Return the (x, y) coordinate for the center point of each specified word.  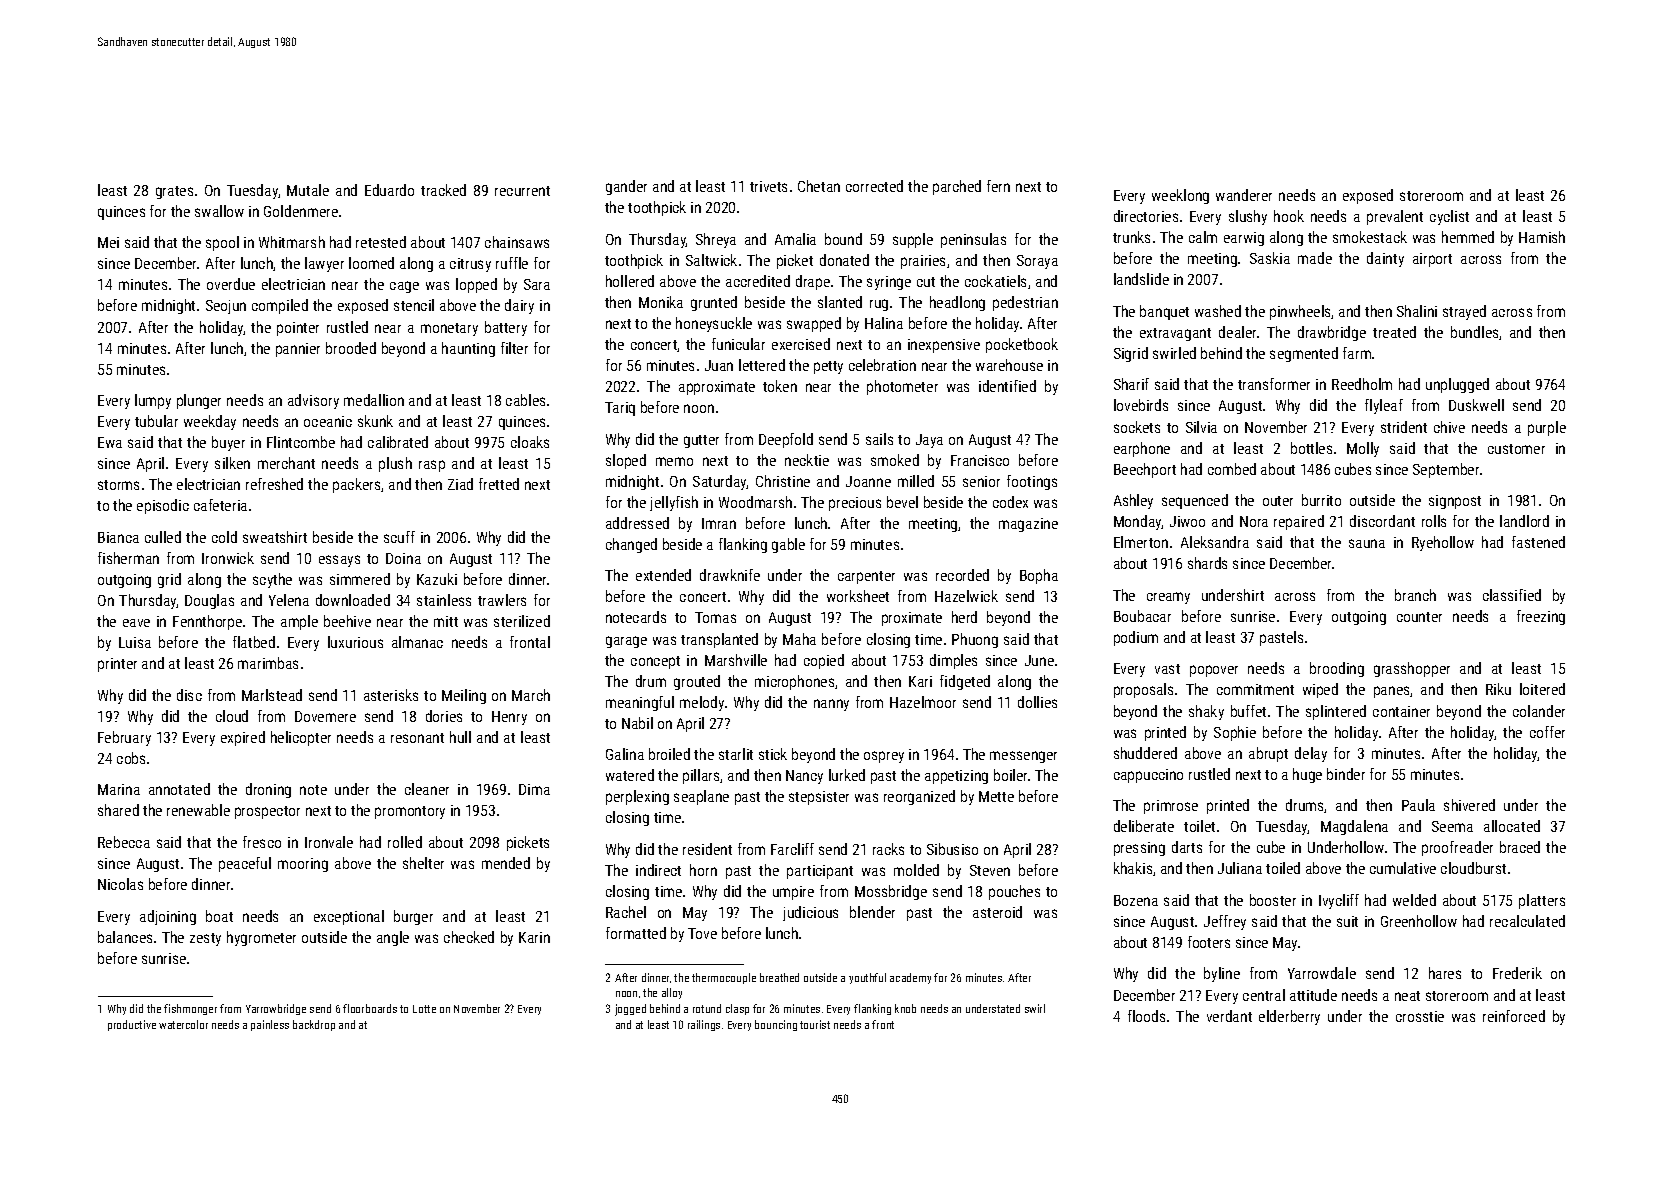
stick (773, 754)
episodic (163, 506)
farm (1357, 353)
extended (663, 575)
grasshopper (1412, 669)
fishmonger (190, 1009)
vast (1167, 669)
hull (460, 737)
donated (844, 260)
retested (381, 242)
